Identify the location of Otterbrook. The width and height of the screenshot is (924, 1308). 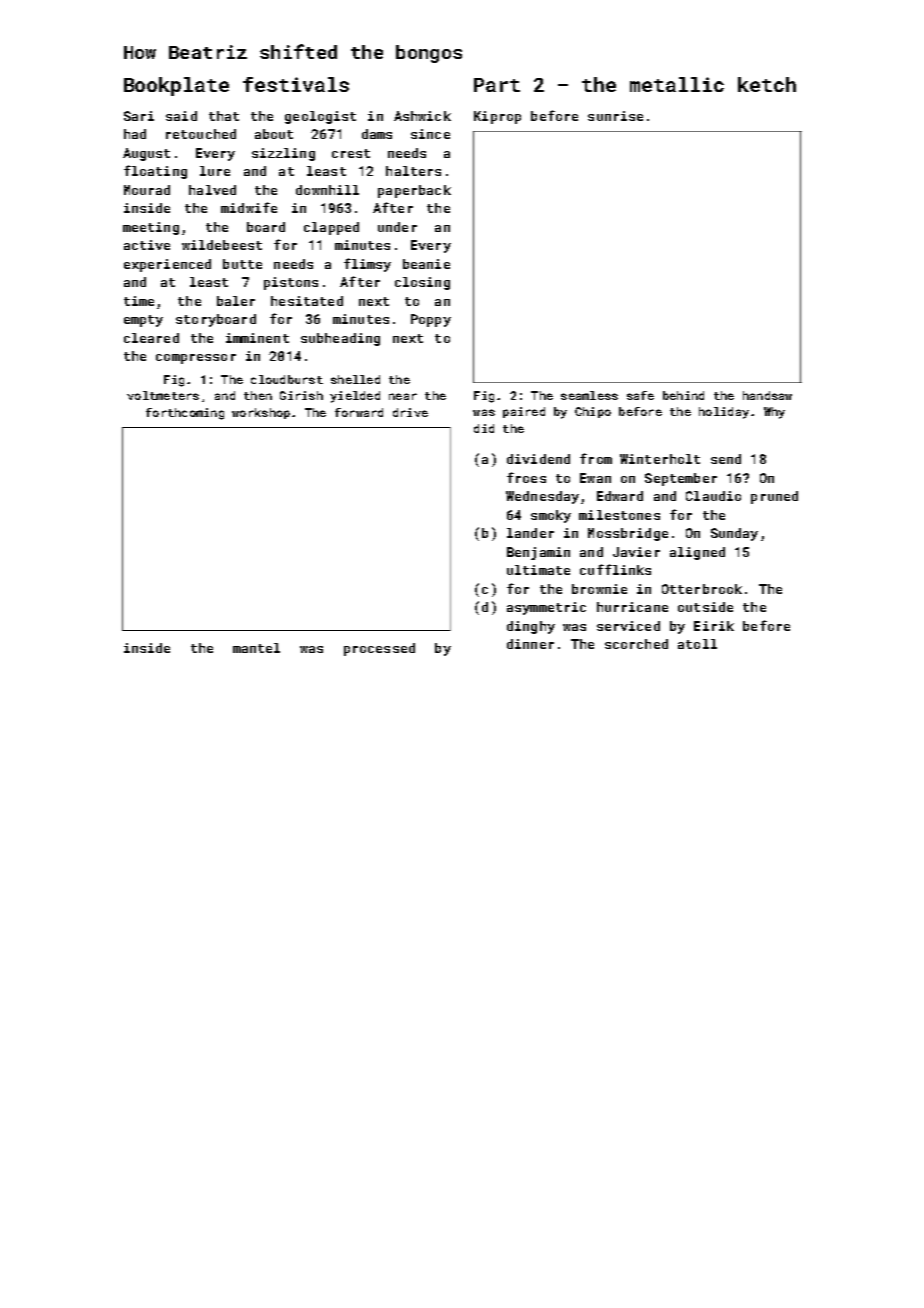
(702, 589).
